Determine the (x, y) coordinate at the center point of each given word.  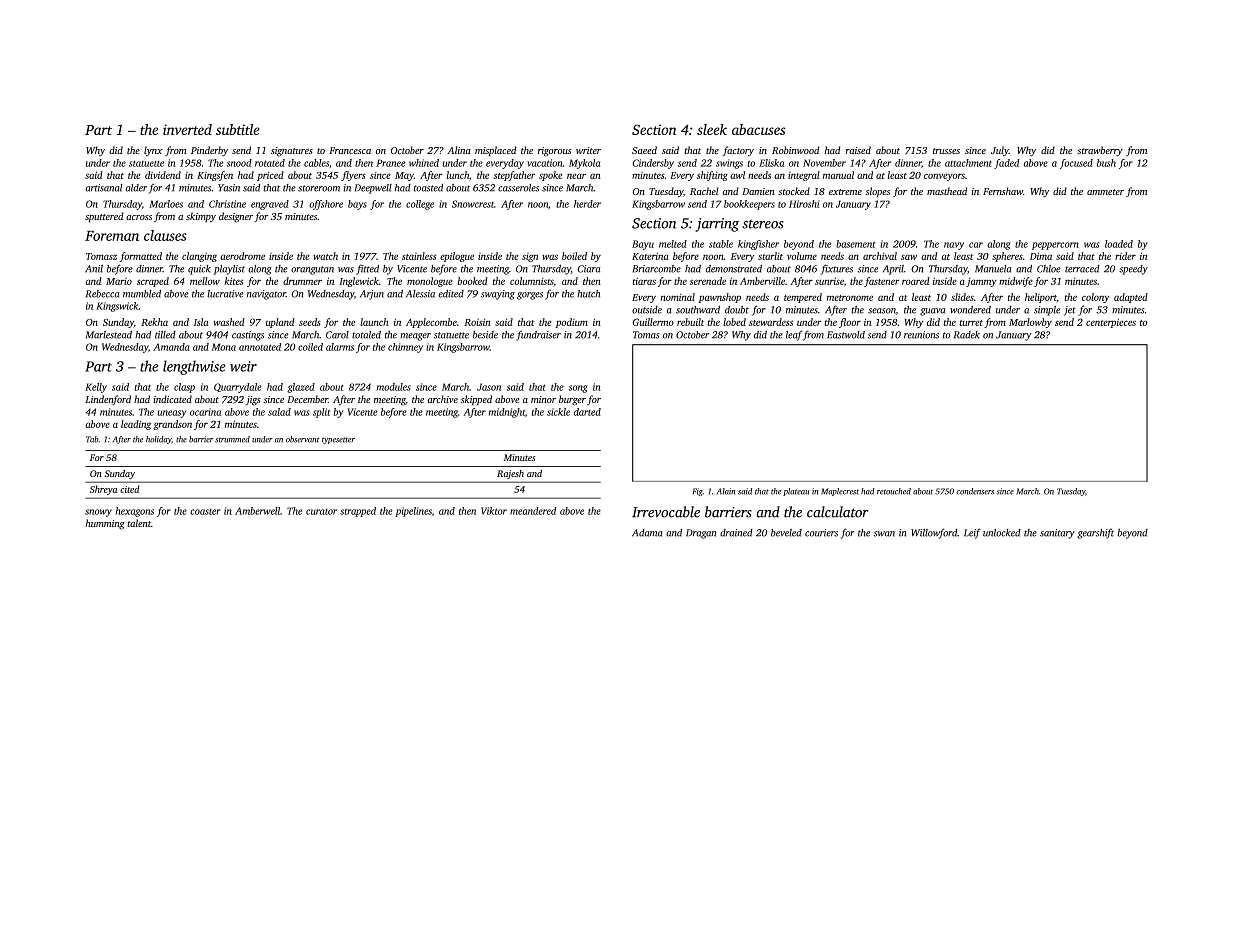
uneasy (171, 414)
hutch (588, 294)
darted (587, 412)
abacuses (759, 129)
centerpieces (1111, 323)
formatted (141, 257)
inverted (187, 129)
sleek (712, 129)
